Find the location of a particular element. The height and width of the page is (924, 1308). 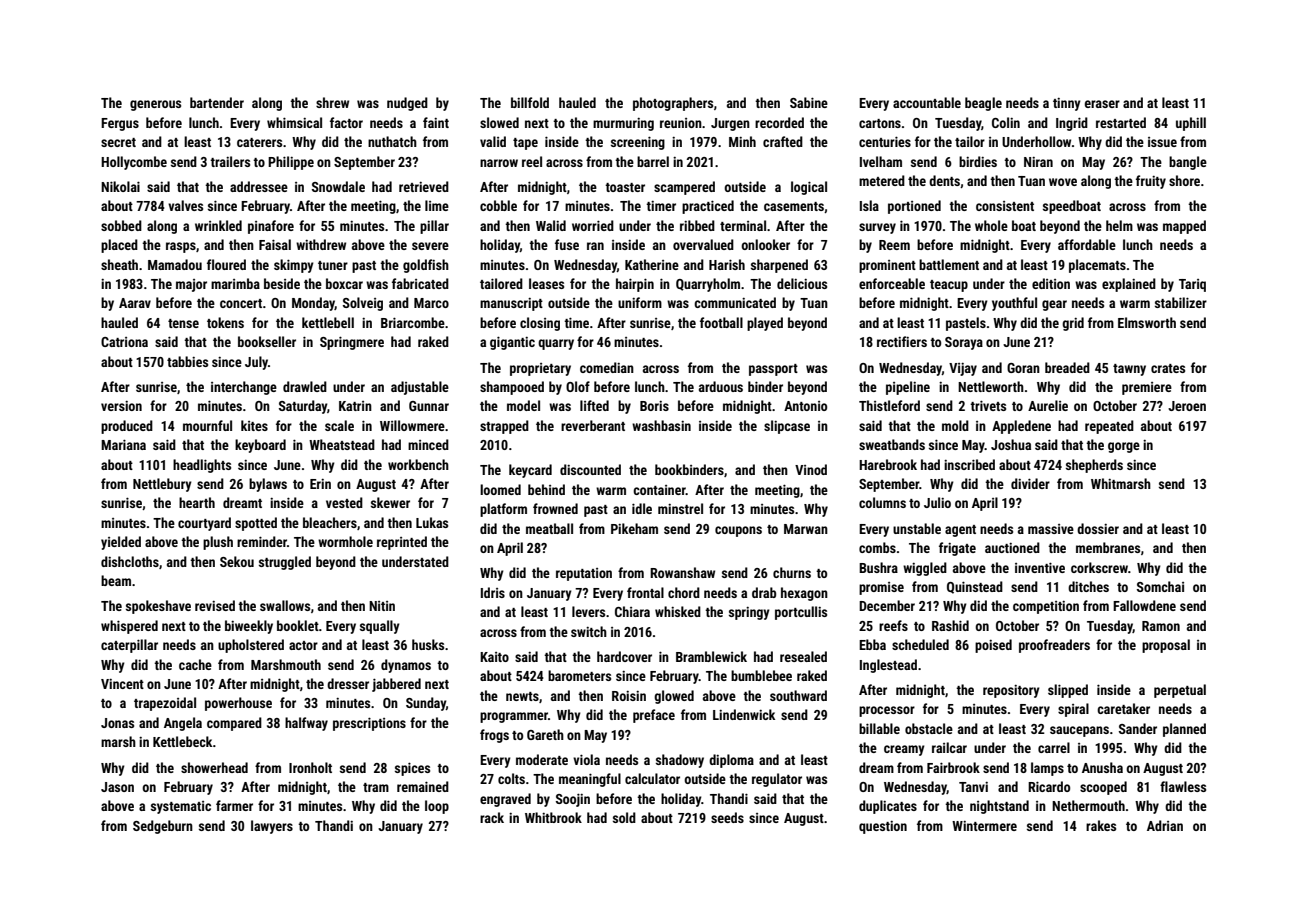

pipeline is located at coordinates (908, 388).
